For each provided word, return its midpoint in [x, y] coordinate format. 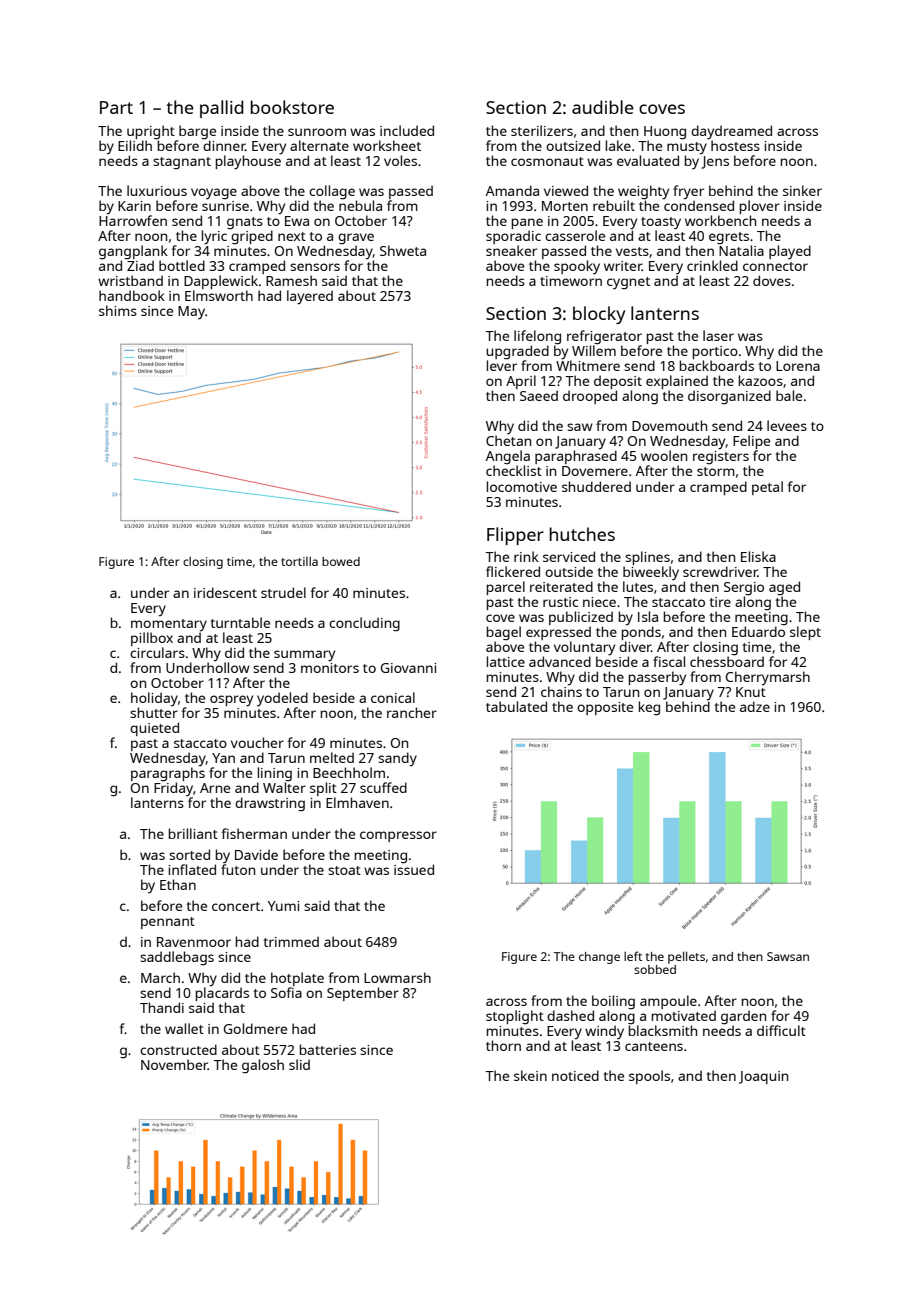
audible [603, 107]
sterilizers [542, 130]
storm [716, 471]
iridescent [225, 592]
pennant [168, 923]
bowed [341, 561]
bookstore [292, 107]
